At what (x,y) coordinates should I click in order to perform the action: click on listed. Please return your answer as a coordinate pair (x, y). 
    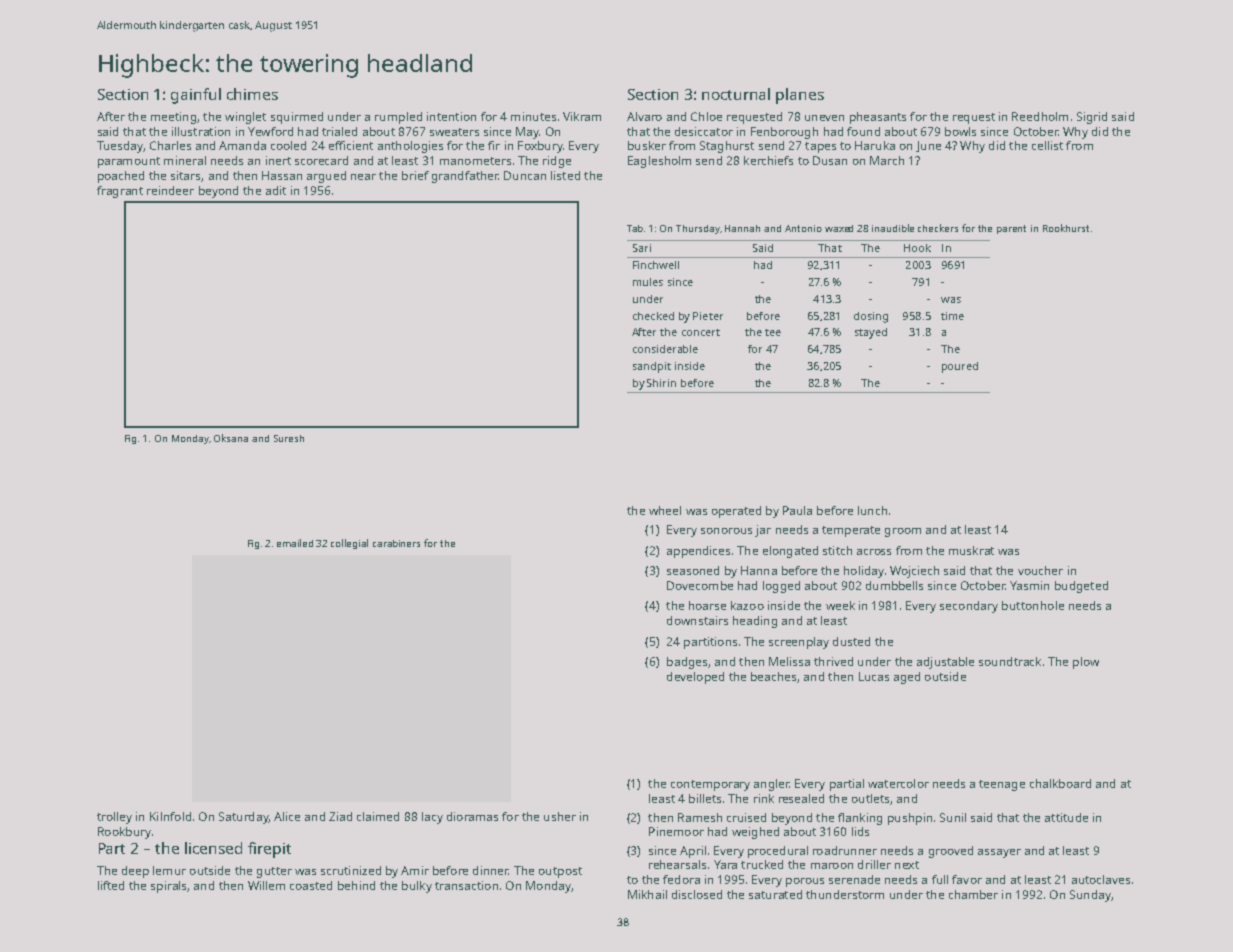
    Looking at the image, I should click on (565, 175).
